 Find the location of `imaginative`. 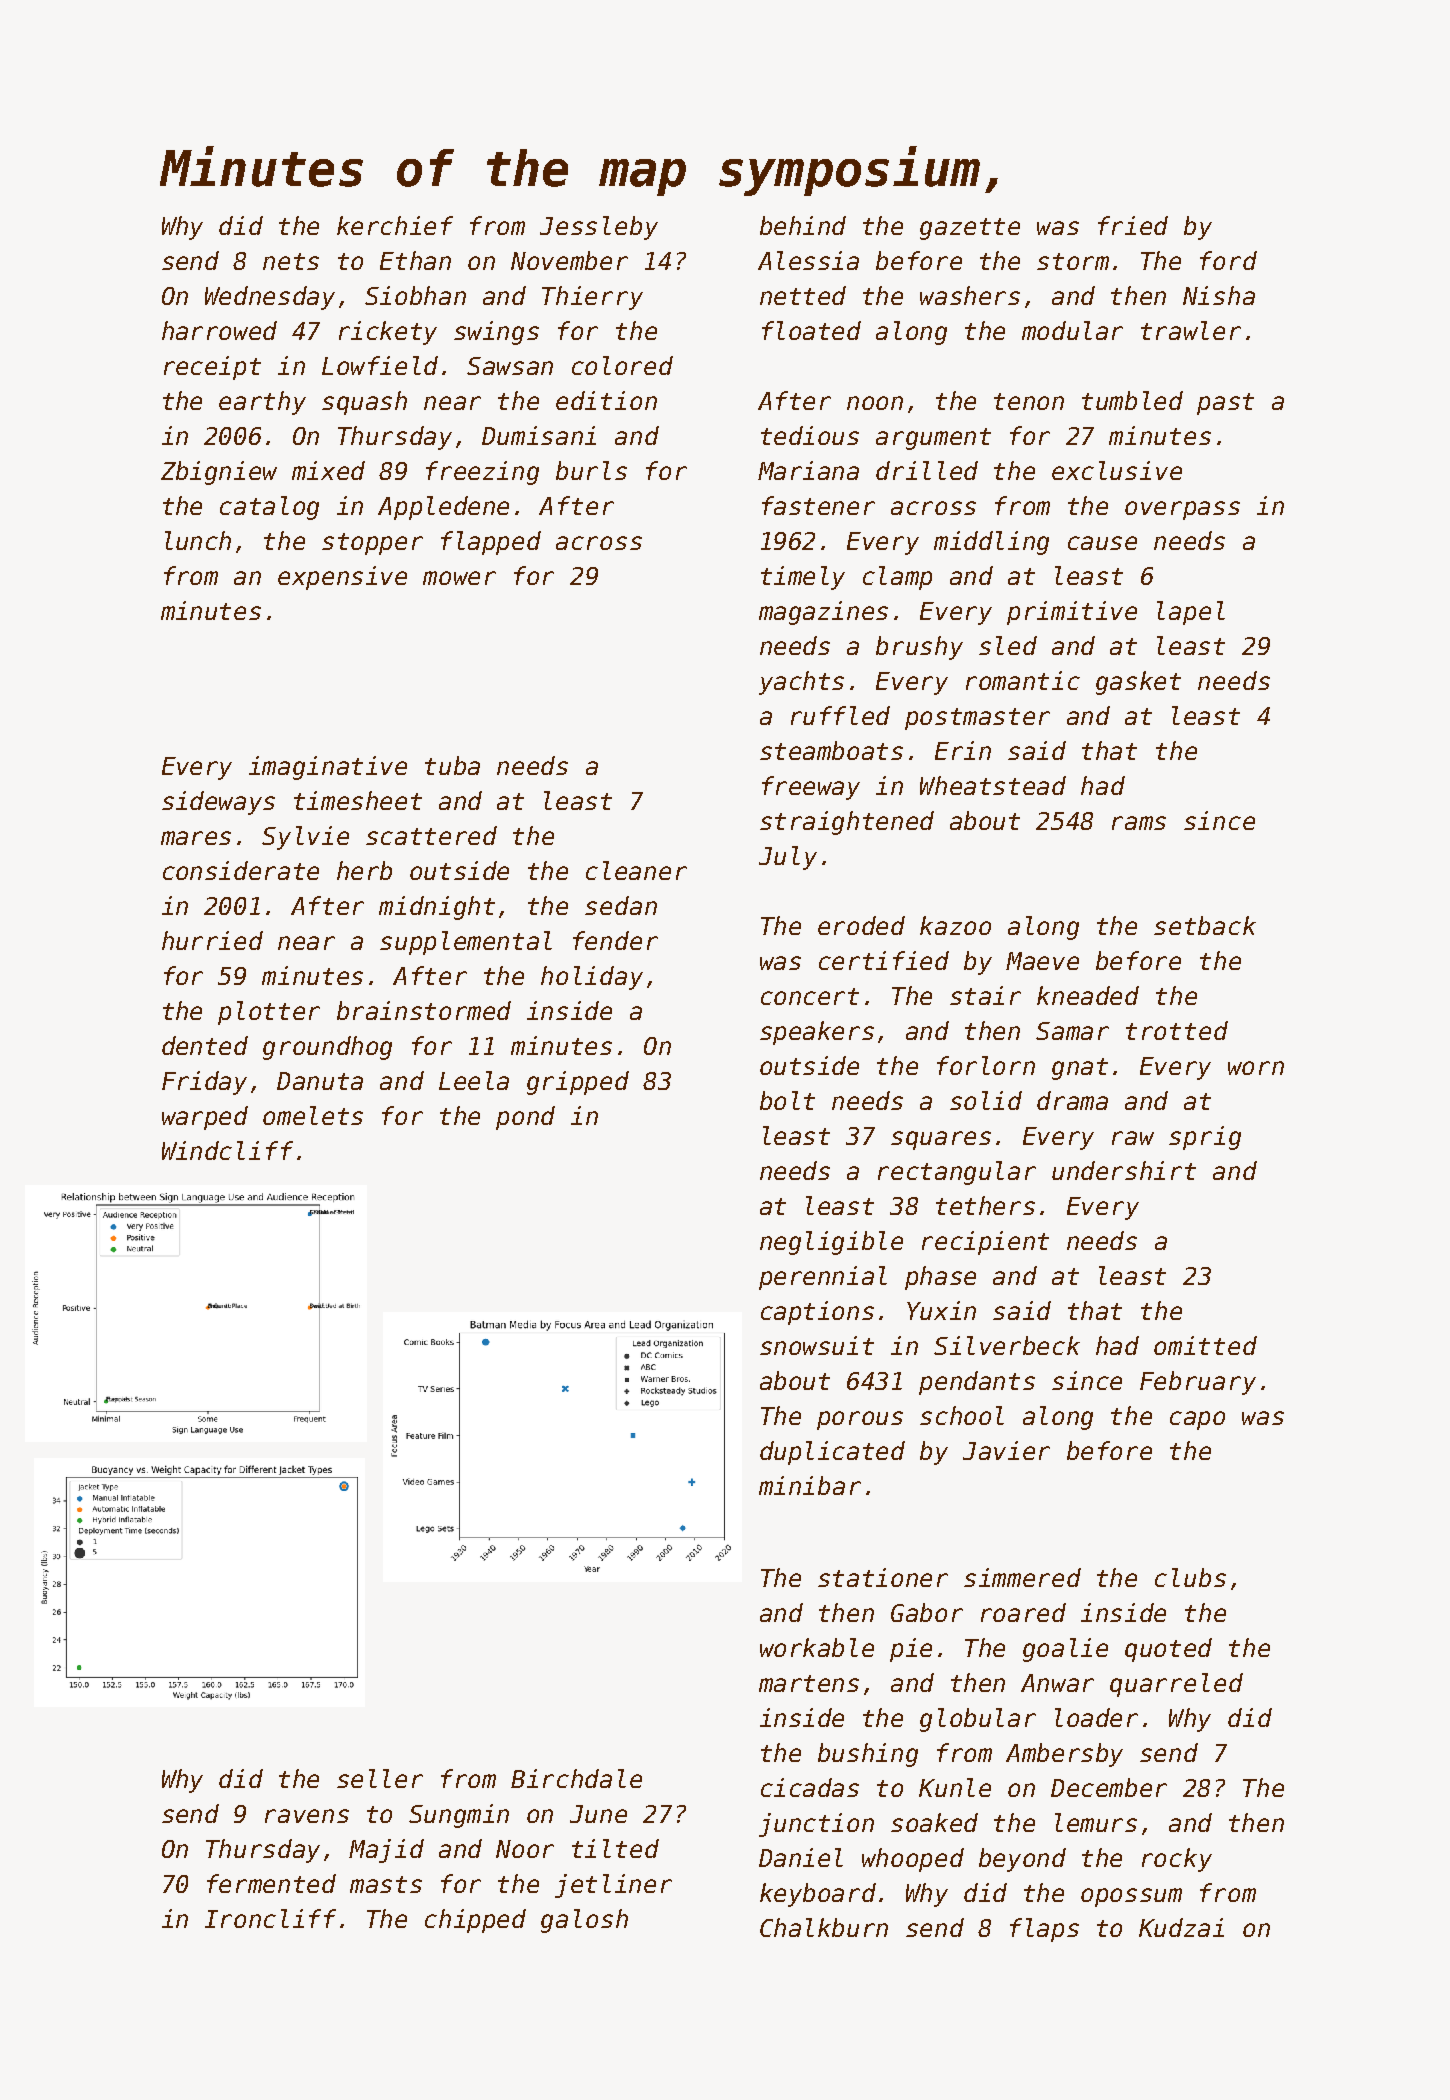

imaginative is located at coordinates (328, 768).
